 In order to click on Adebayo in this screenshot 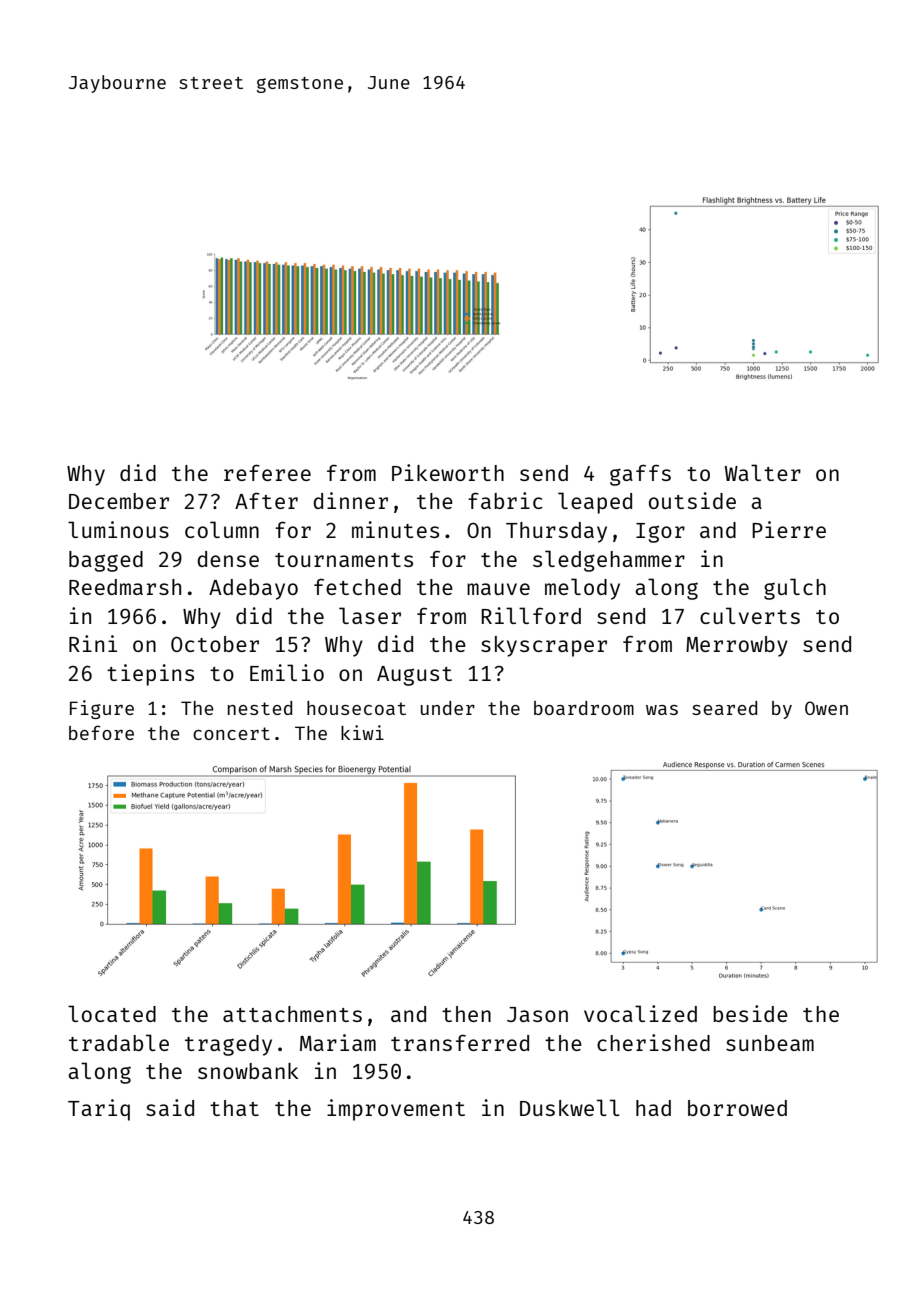, I will do `click(253, 589)`.
